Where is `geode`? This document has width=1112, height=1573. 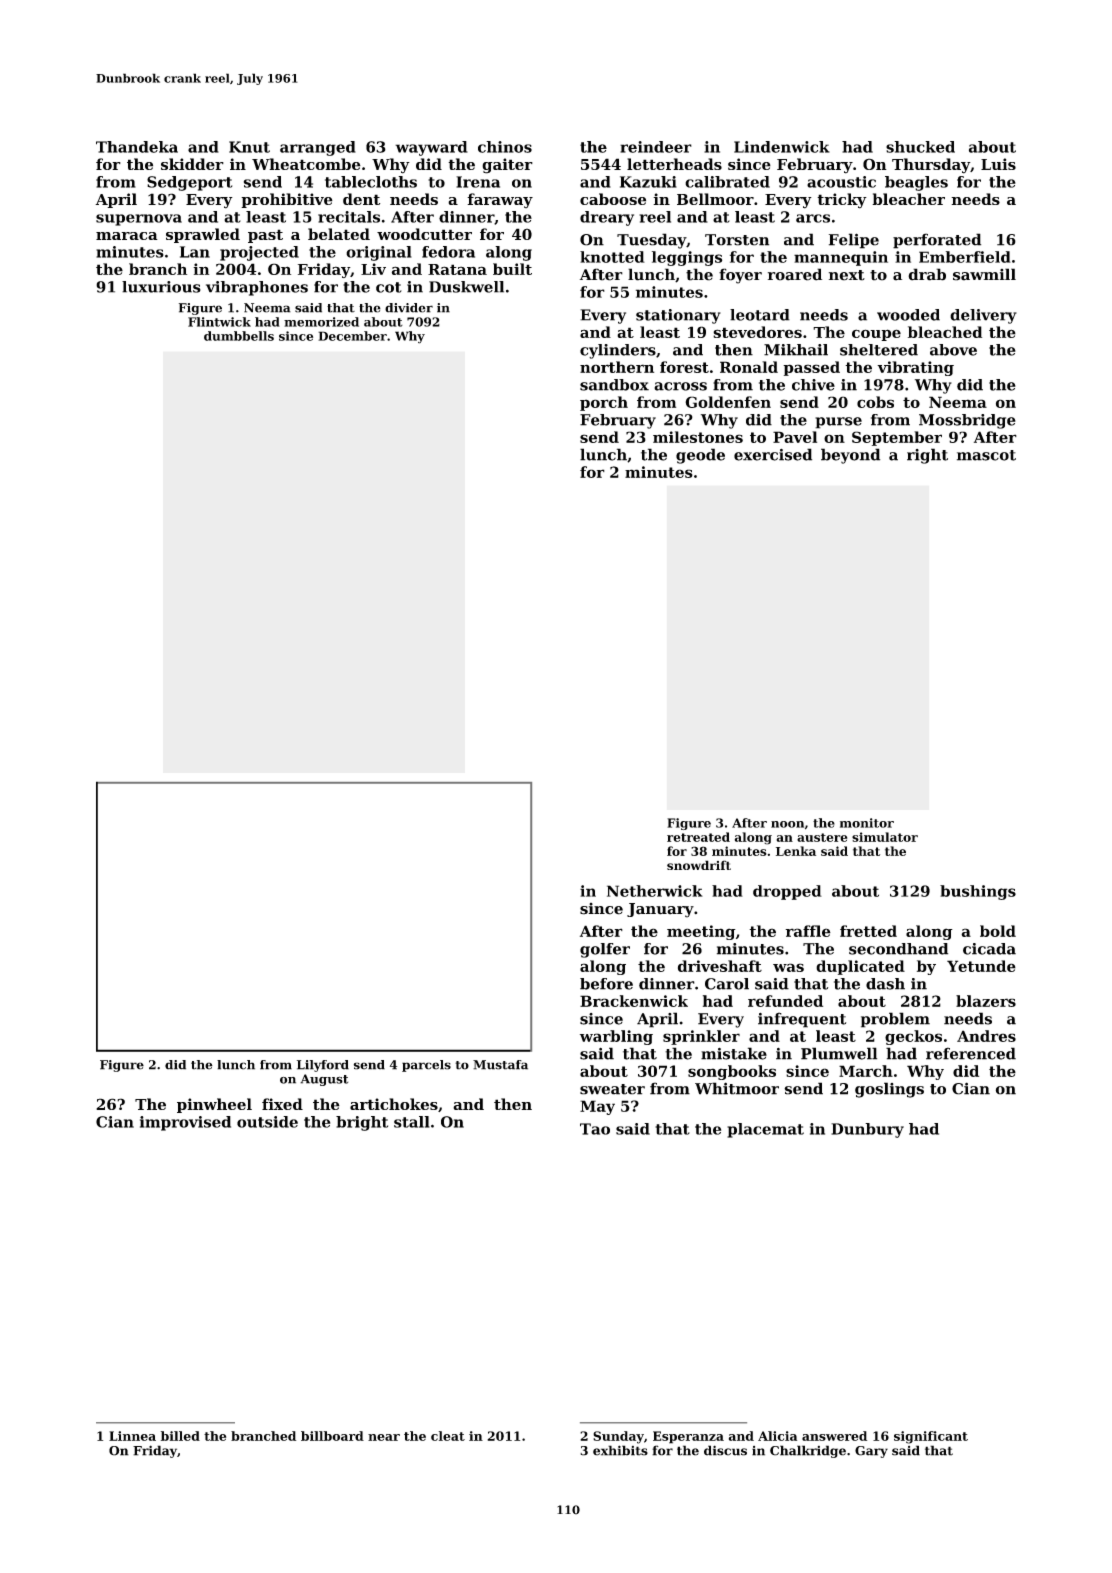 geode is located at coordinates (700, 456).
